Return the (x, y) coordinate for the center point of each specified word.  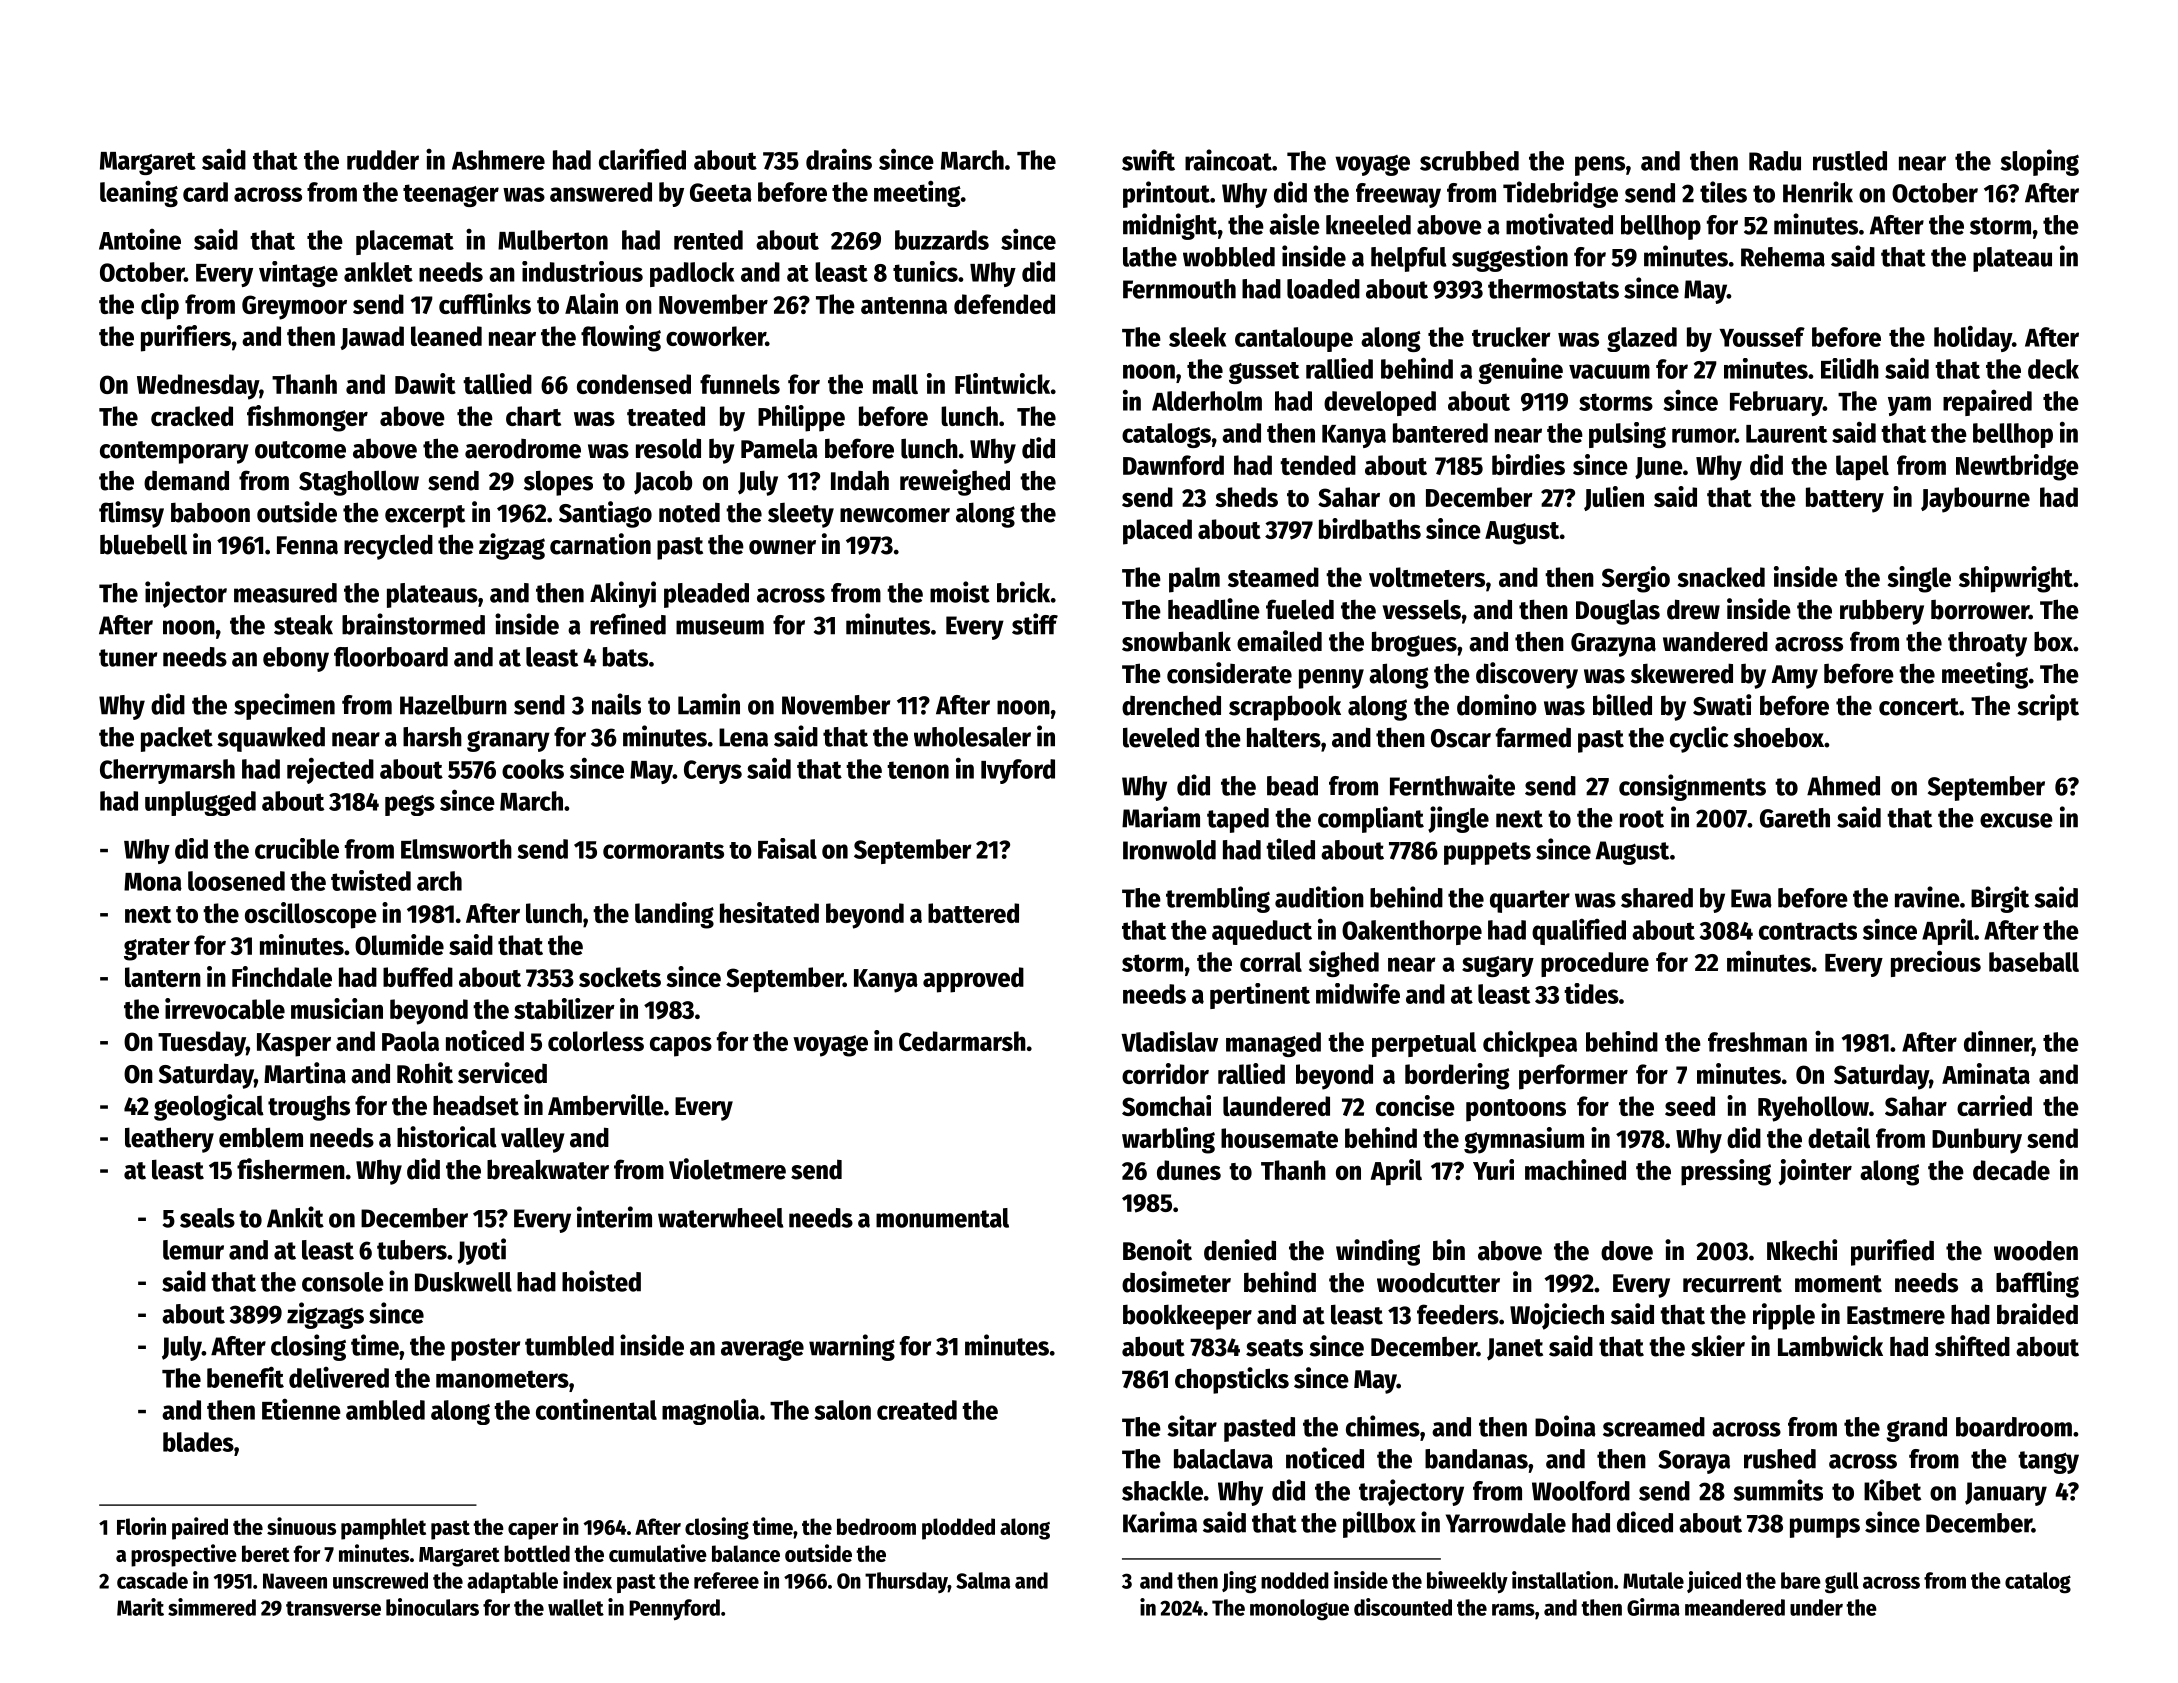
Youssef (1762, 337)
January (2006, 1494)
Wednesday (198, 387)
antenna (904, 305)
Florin (141, 1526)
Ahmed (1843, 786)
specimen (284, 706)
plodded (958, 1529)
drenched (1171, 705)
